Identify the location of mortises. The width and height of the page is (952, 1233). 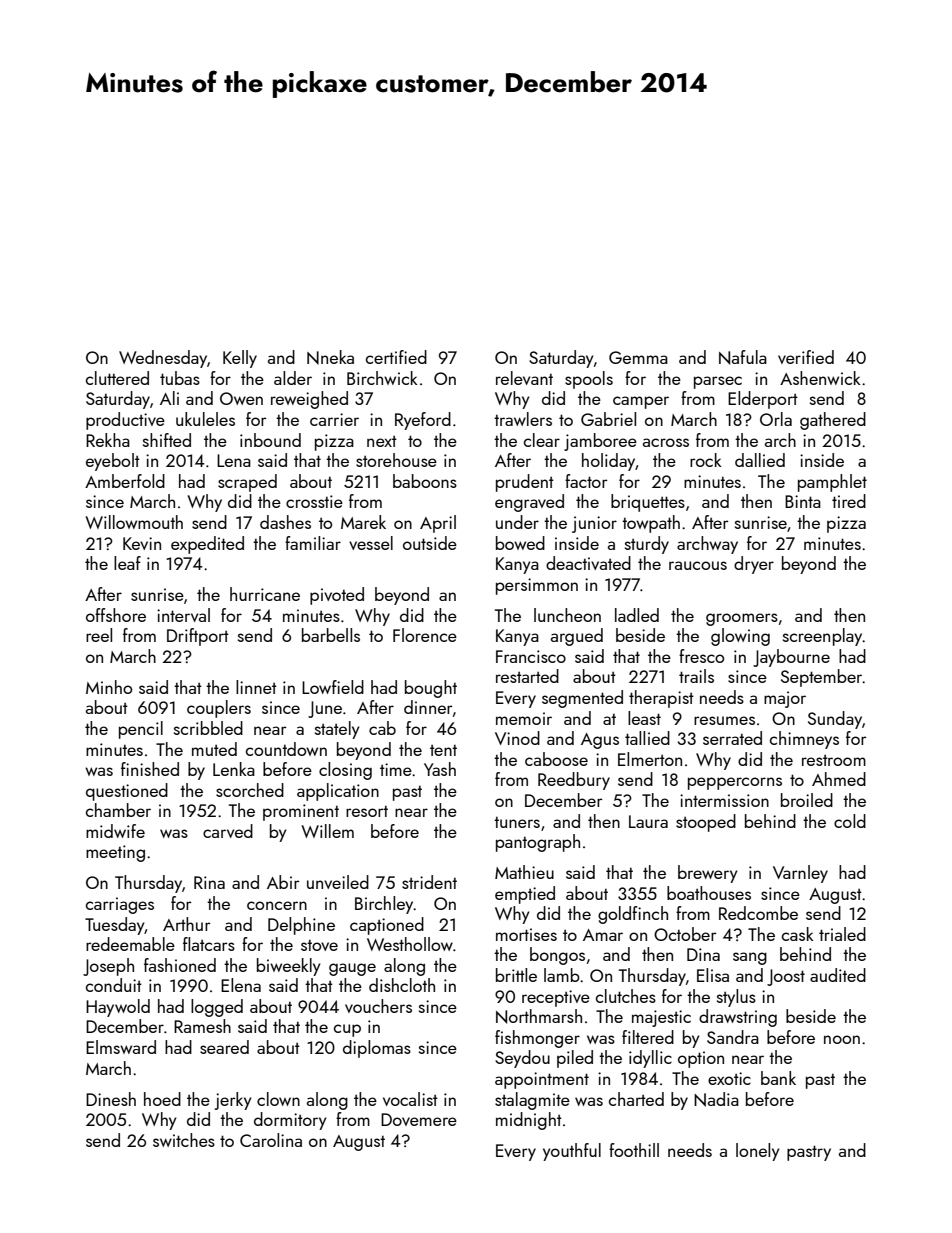
(526, 934).
